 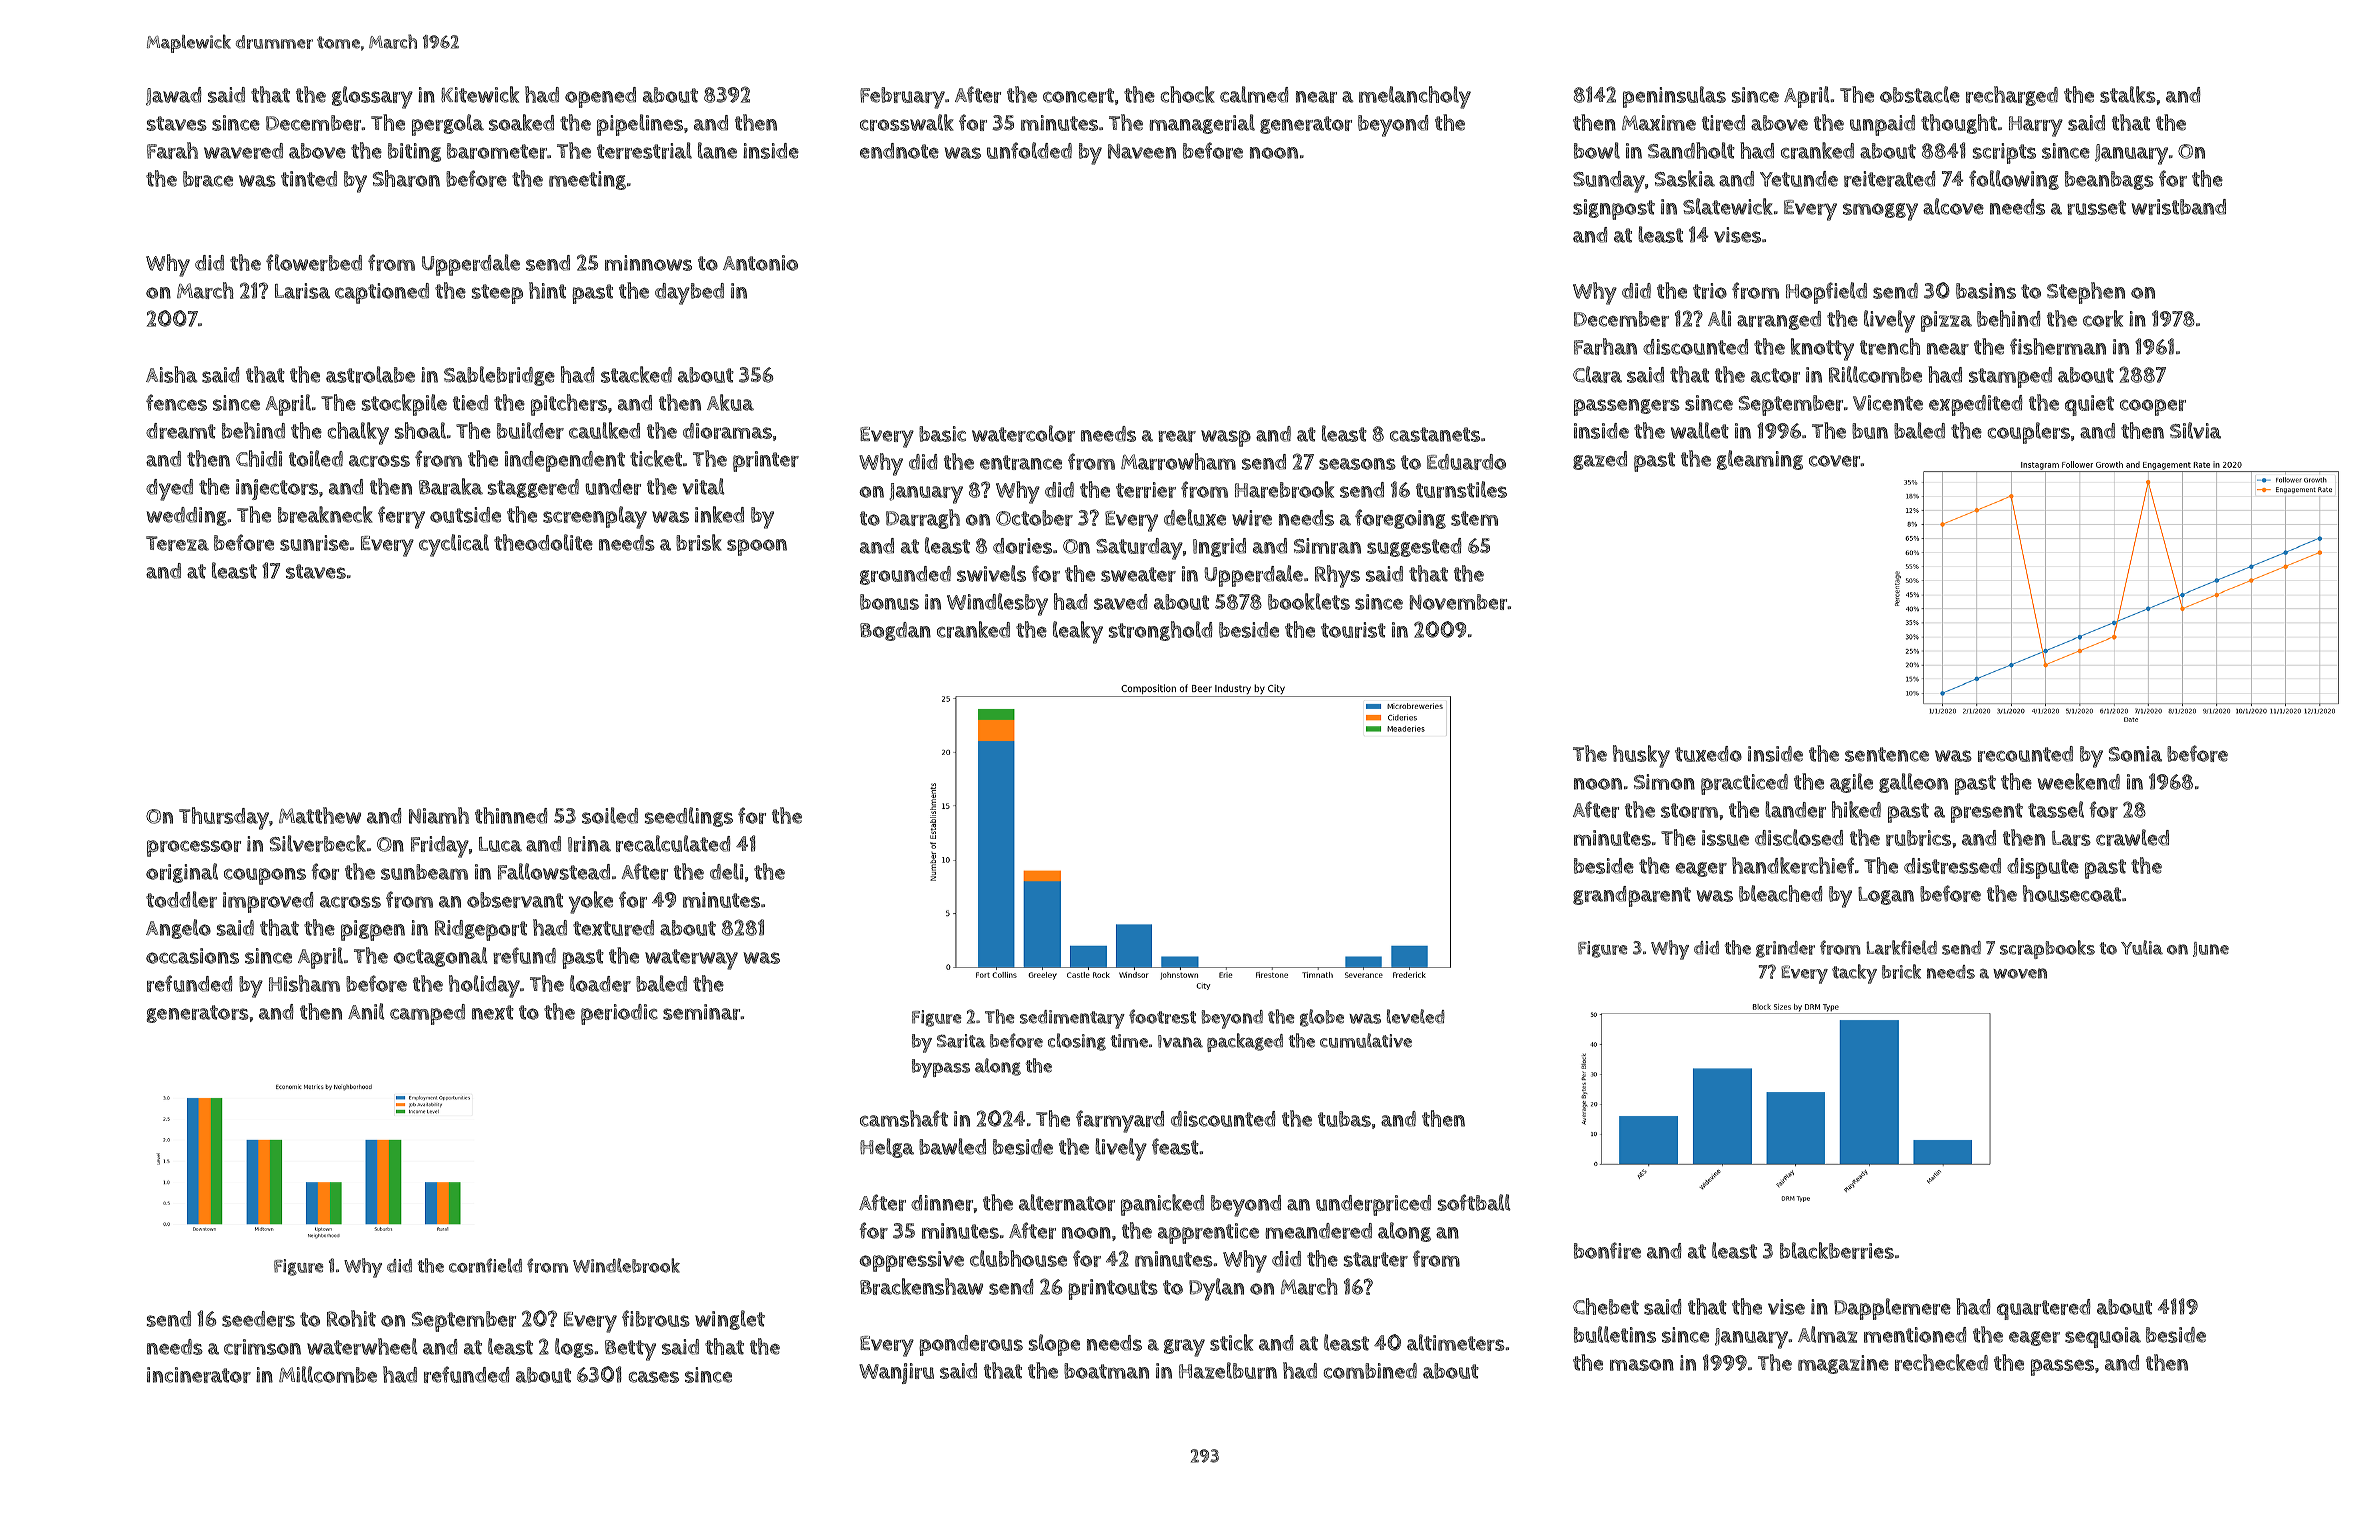 What do you see at coordinates (2010, 377) in the screenshot?
I see `stamped` at bounding box center [2010, 377].
